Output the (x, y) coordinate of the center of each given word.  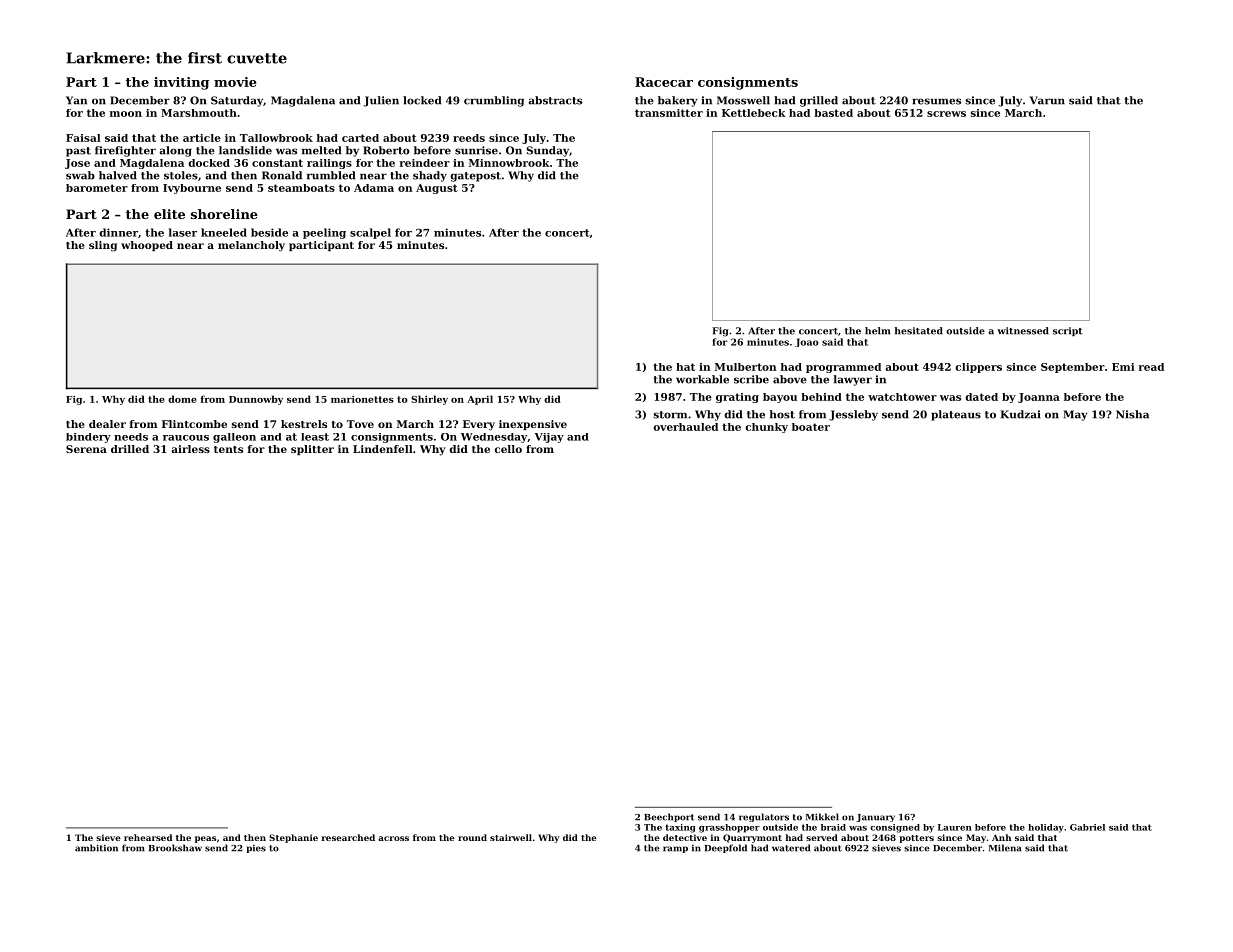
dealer (107, 424)
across (393, 838)
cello (508, 449)
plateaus (956, 415)
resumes (936, 101)
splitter (312, 450)
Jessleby (853, 415)
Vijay (549, 438)
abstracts (555, 100)
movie (235, 82)
